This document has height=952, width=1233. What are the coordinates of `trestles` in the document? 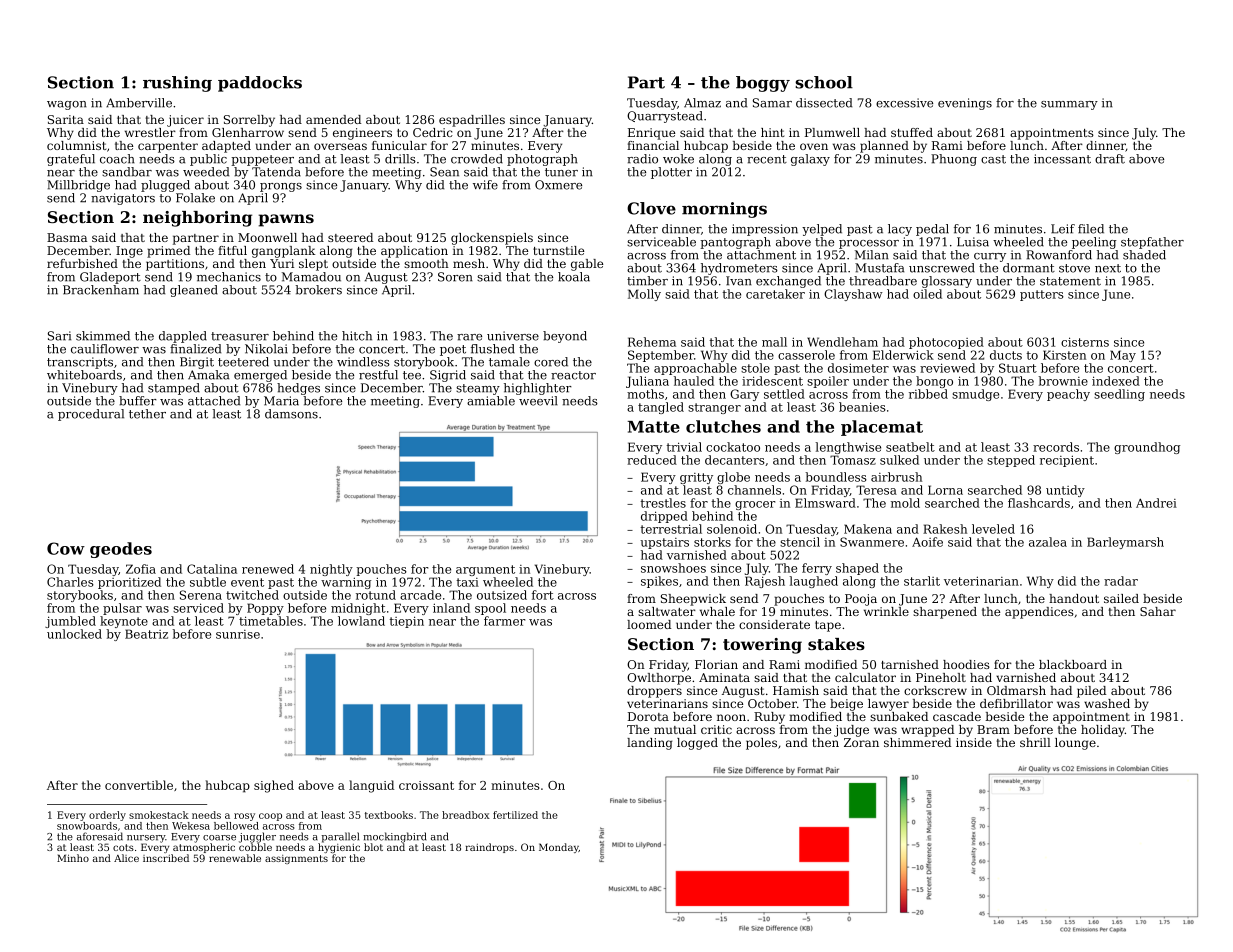 It's located at (663, 503).
